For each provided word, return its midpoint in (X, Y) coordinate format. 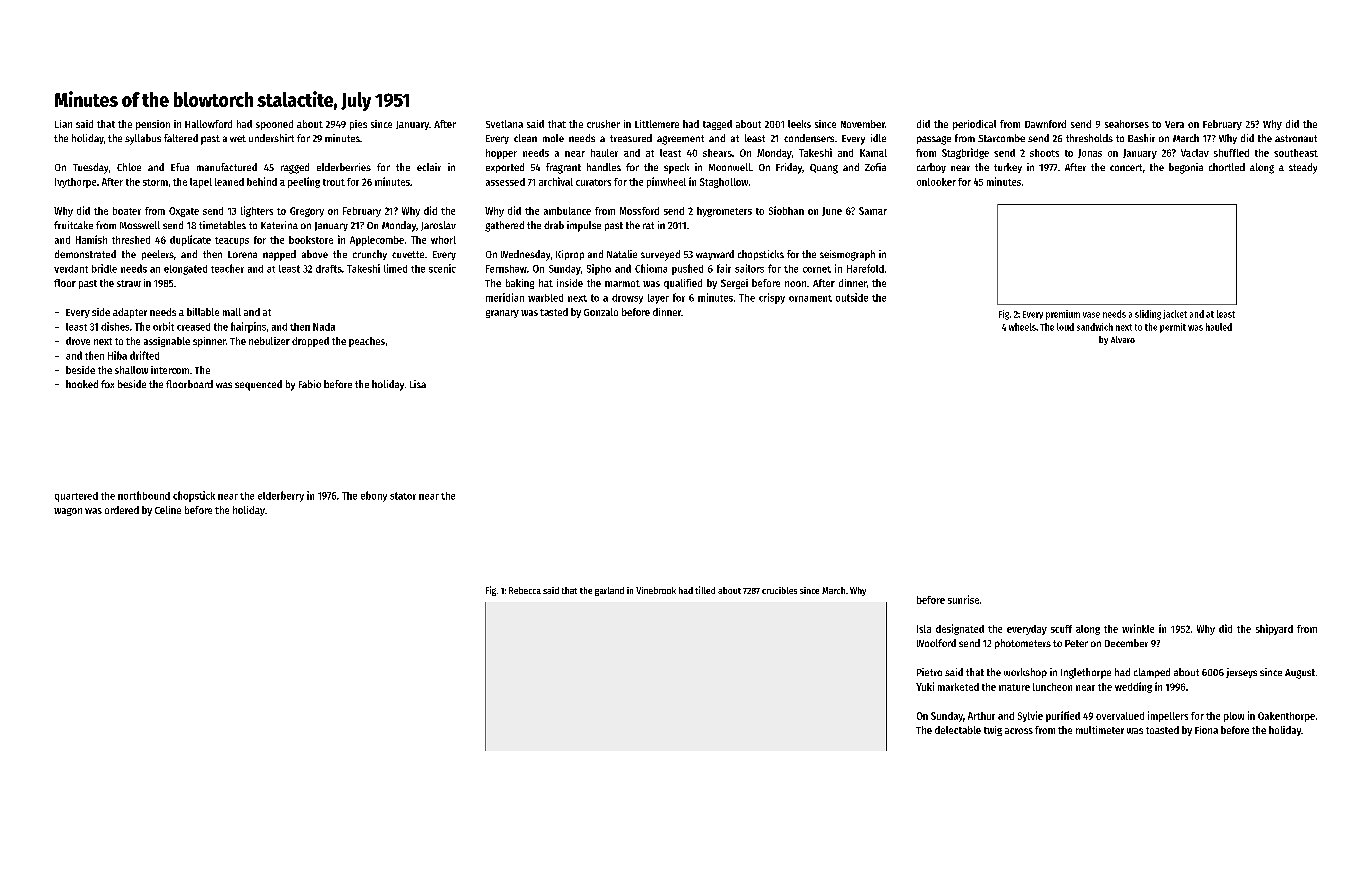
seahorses (1127, 124)
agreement (680, 140)
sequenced (258, 385)
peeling (304, 182)
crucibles (779, 590)
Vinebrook (656, 590)
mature (1014, 687)
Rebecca (525, 590)
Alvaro (1123, 339)
